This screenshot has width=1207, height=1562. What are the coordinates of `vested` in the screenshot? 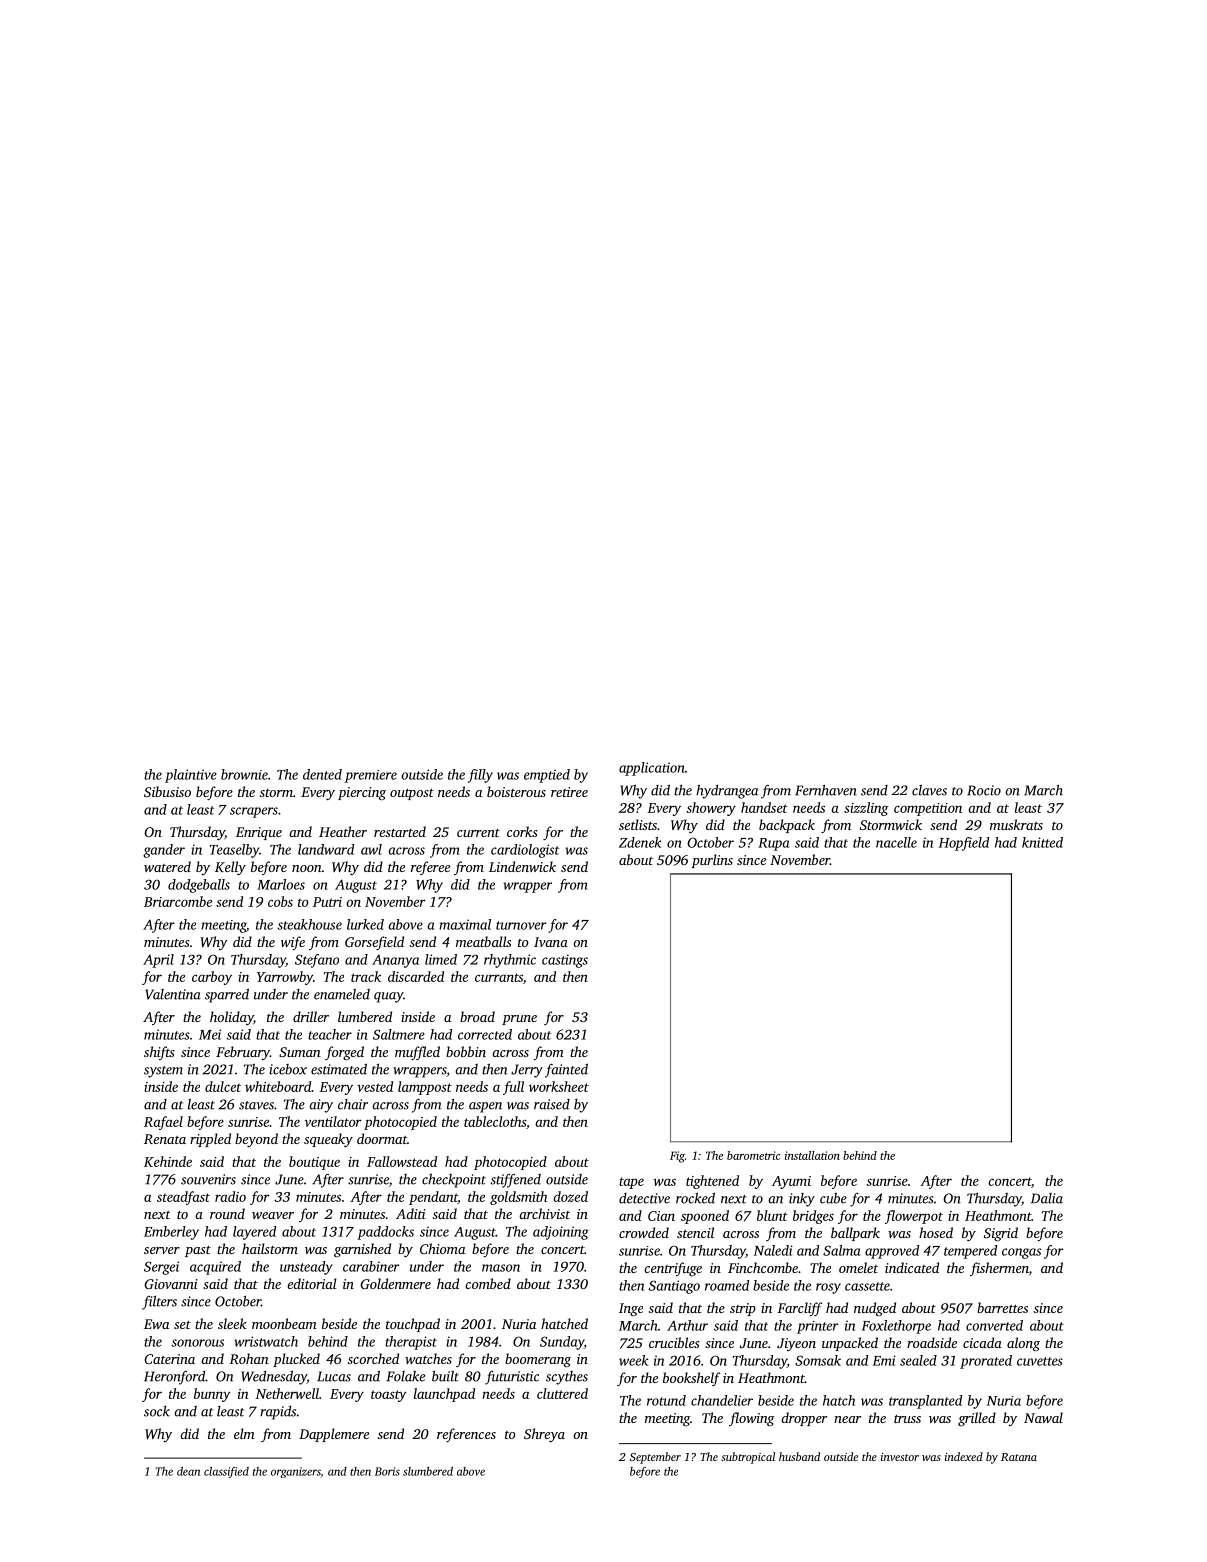 It's located at (375, 1086).
